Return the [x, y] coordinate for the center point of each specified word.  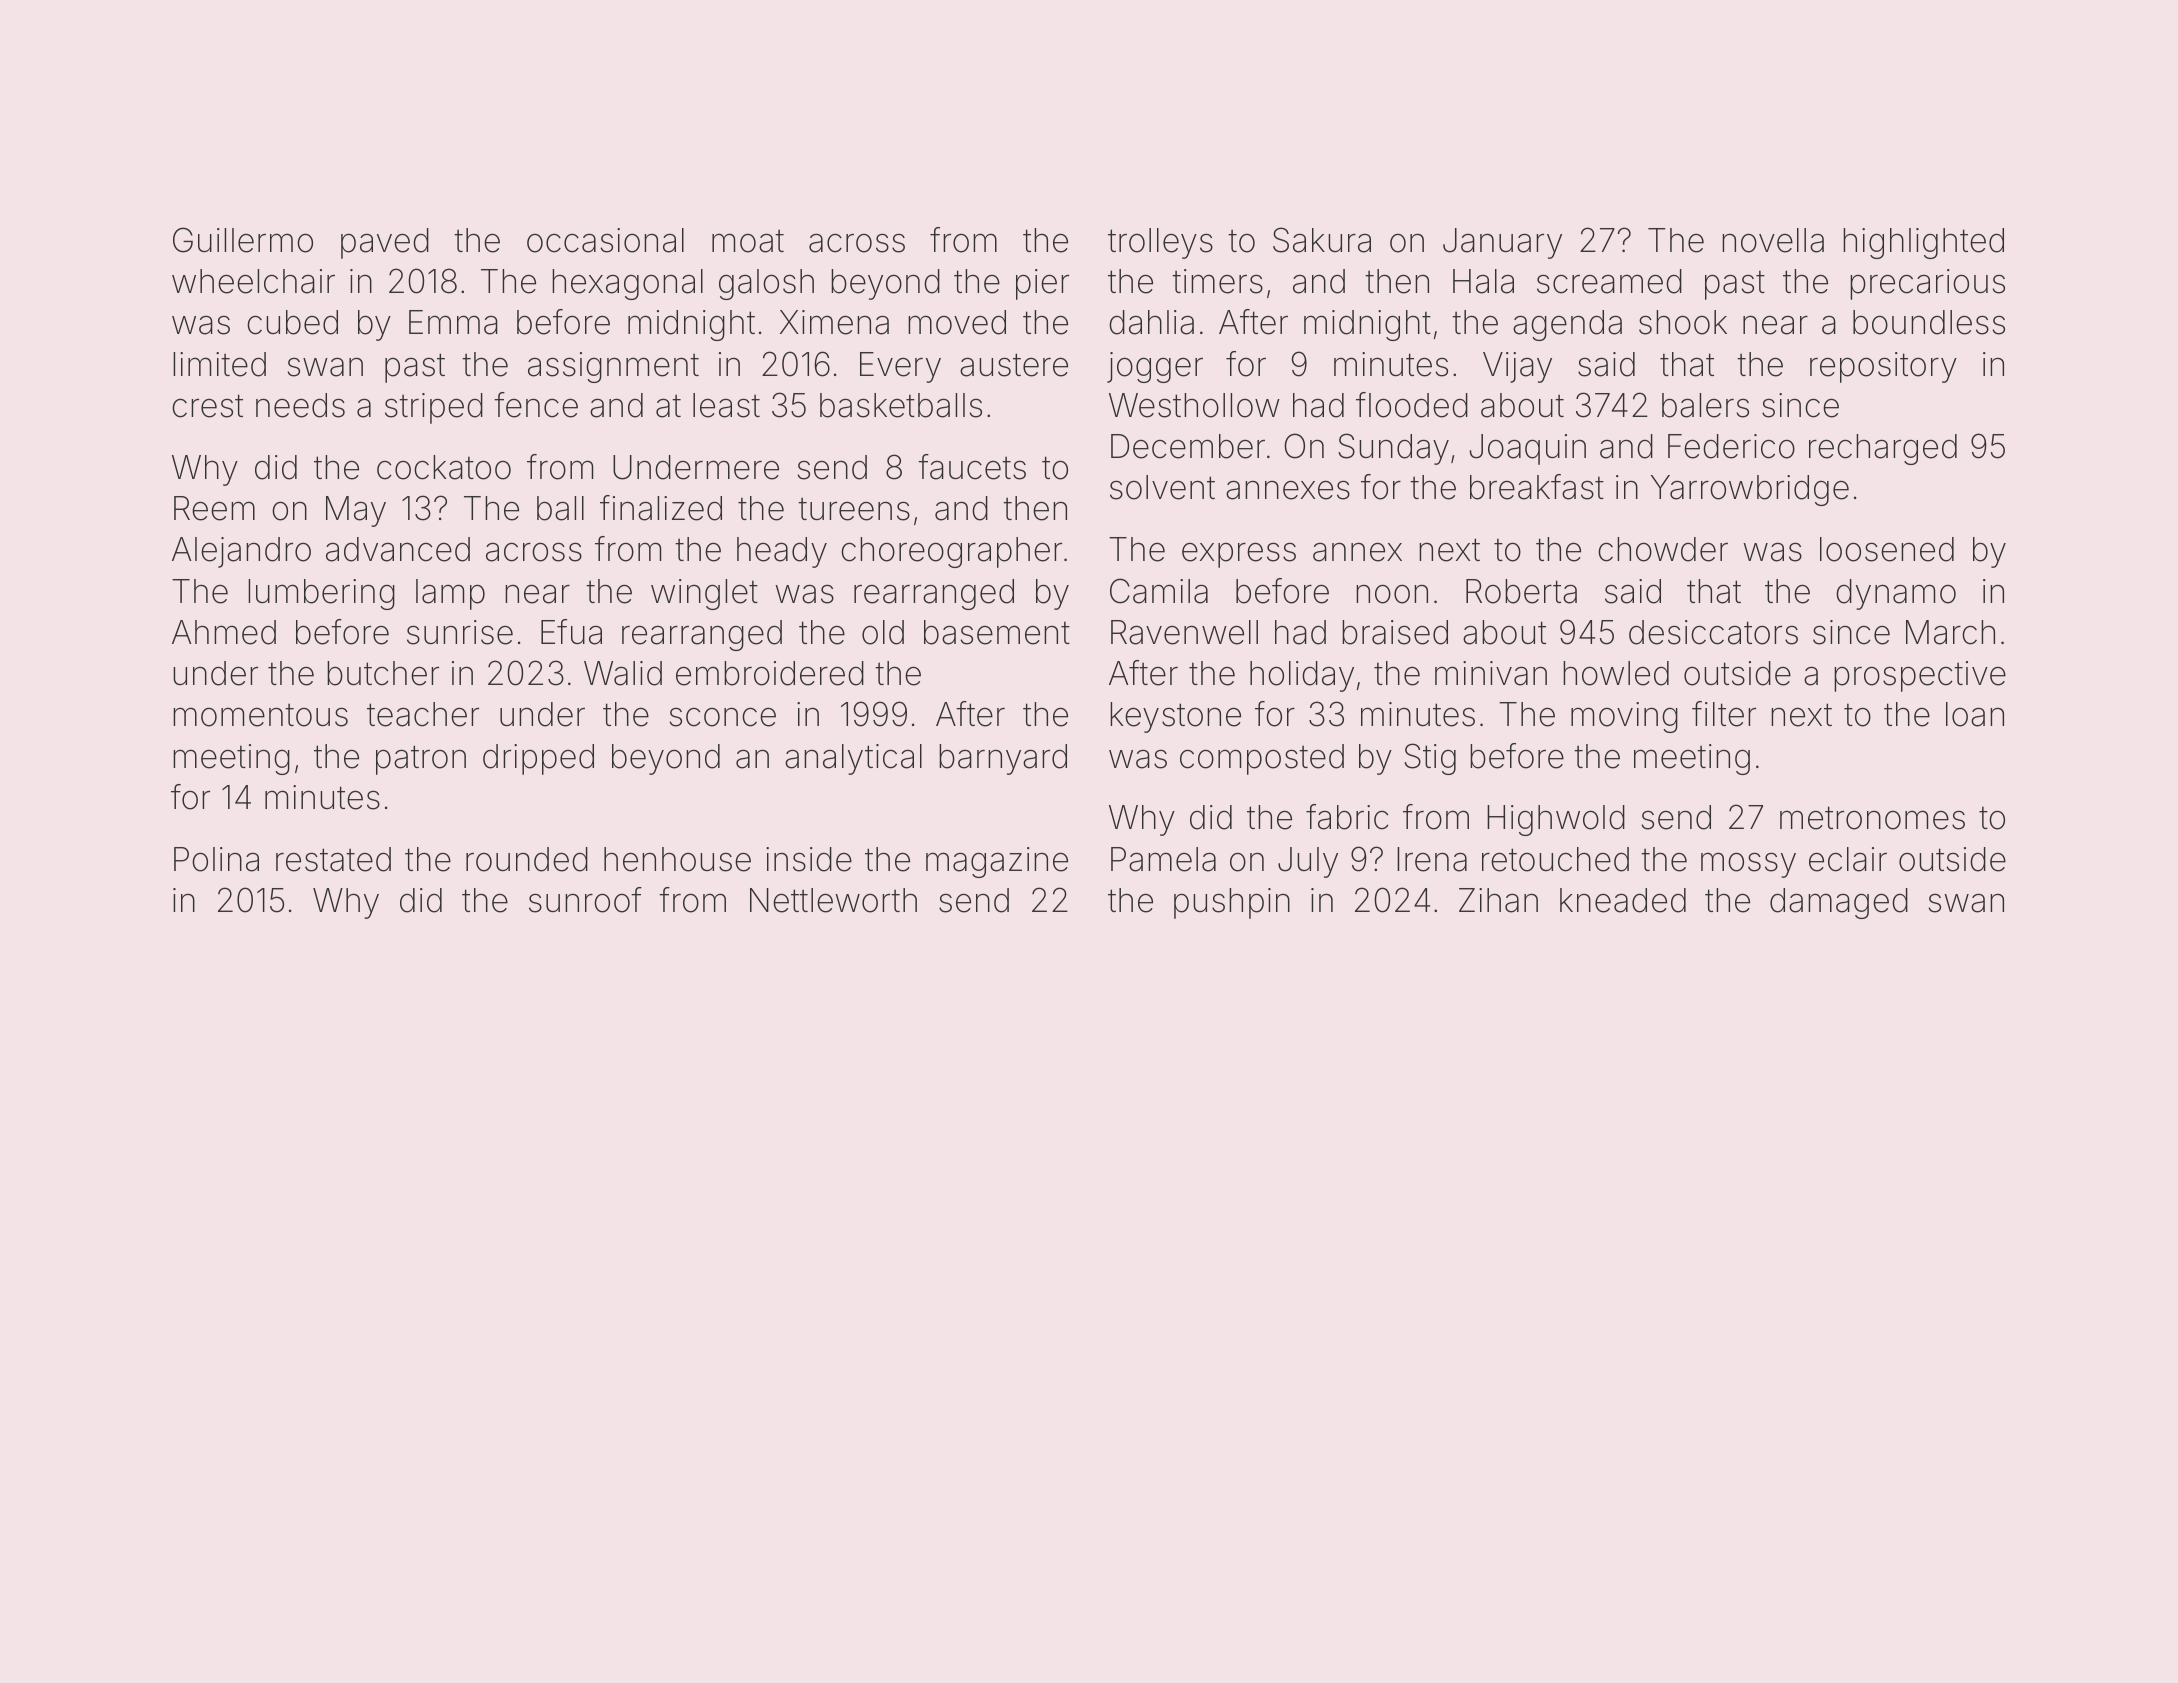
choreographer [951, 552]
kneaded [1623, 900]
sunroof [585, 900]
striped [434, 408]
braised [1395, 632]
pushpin [1232, 903]
